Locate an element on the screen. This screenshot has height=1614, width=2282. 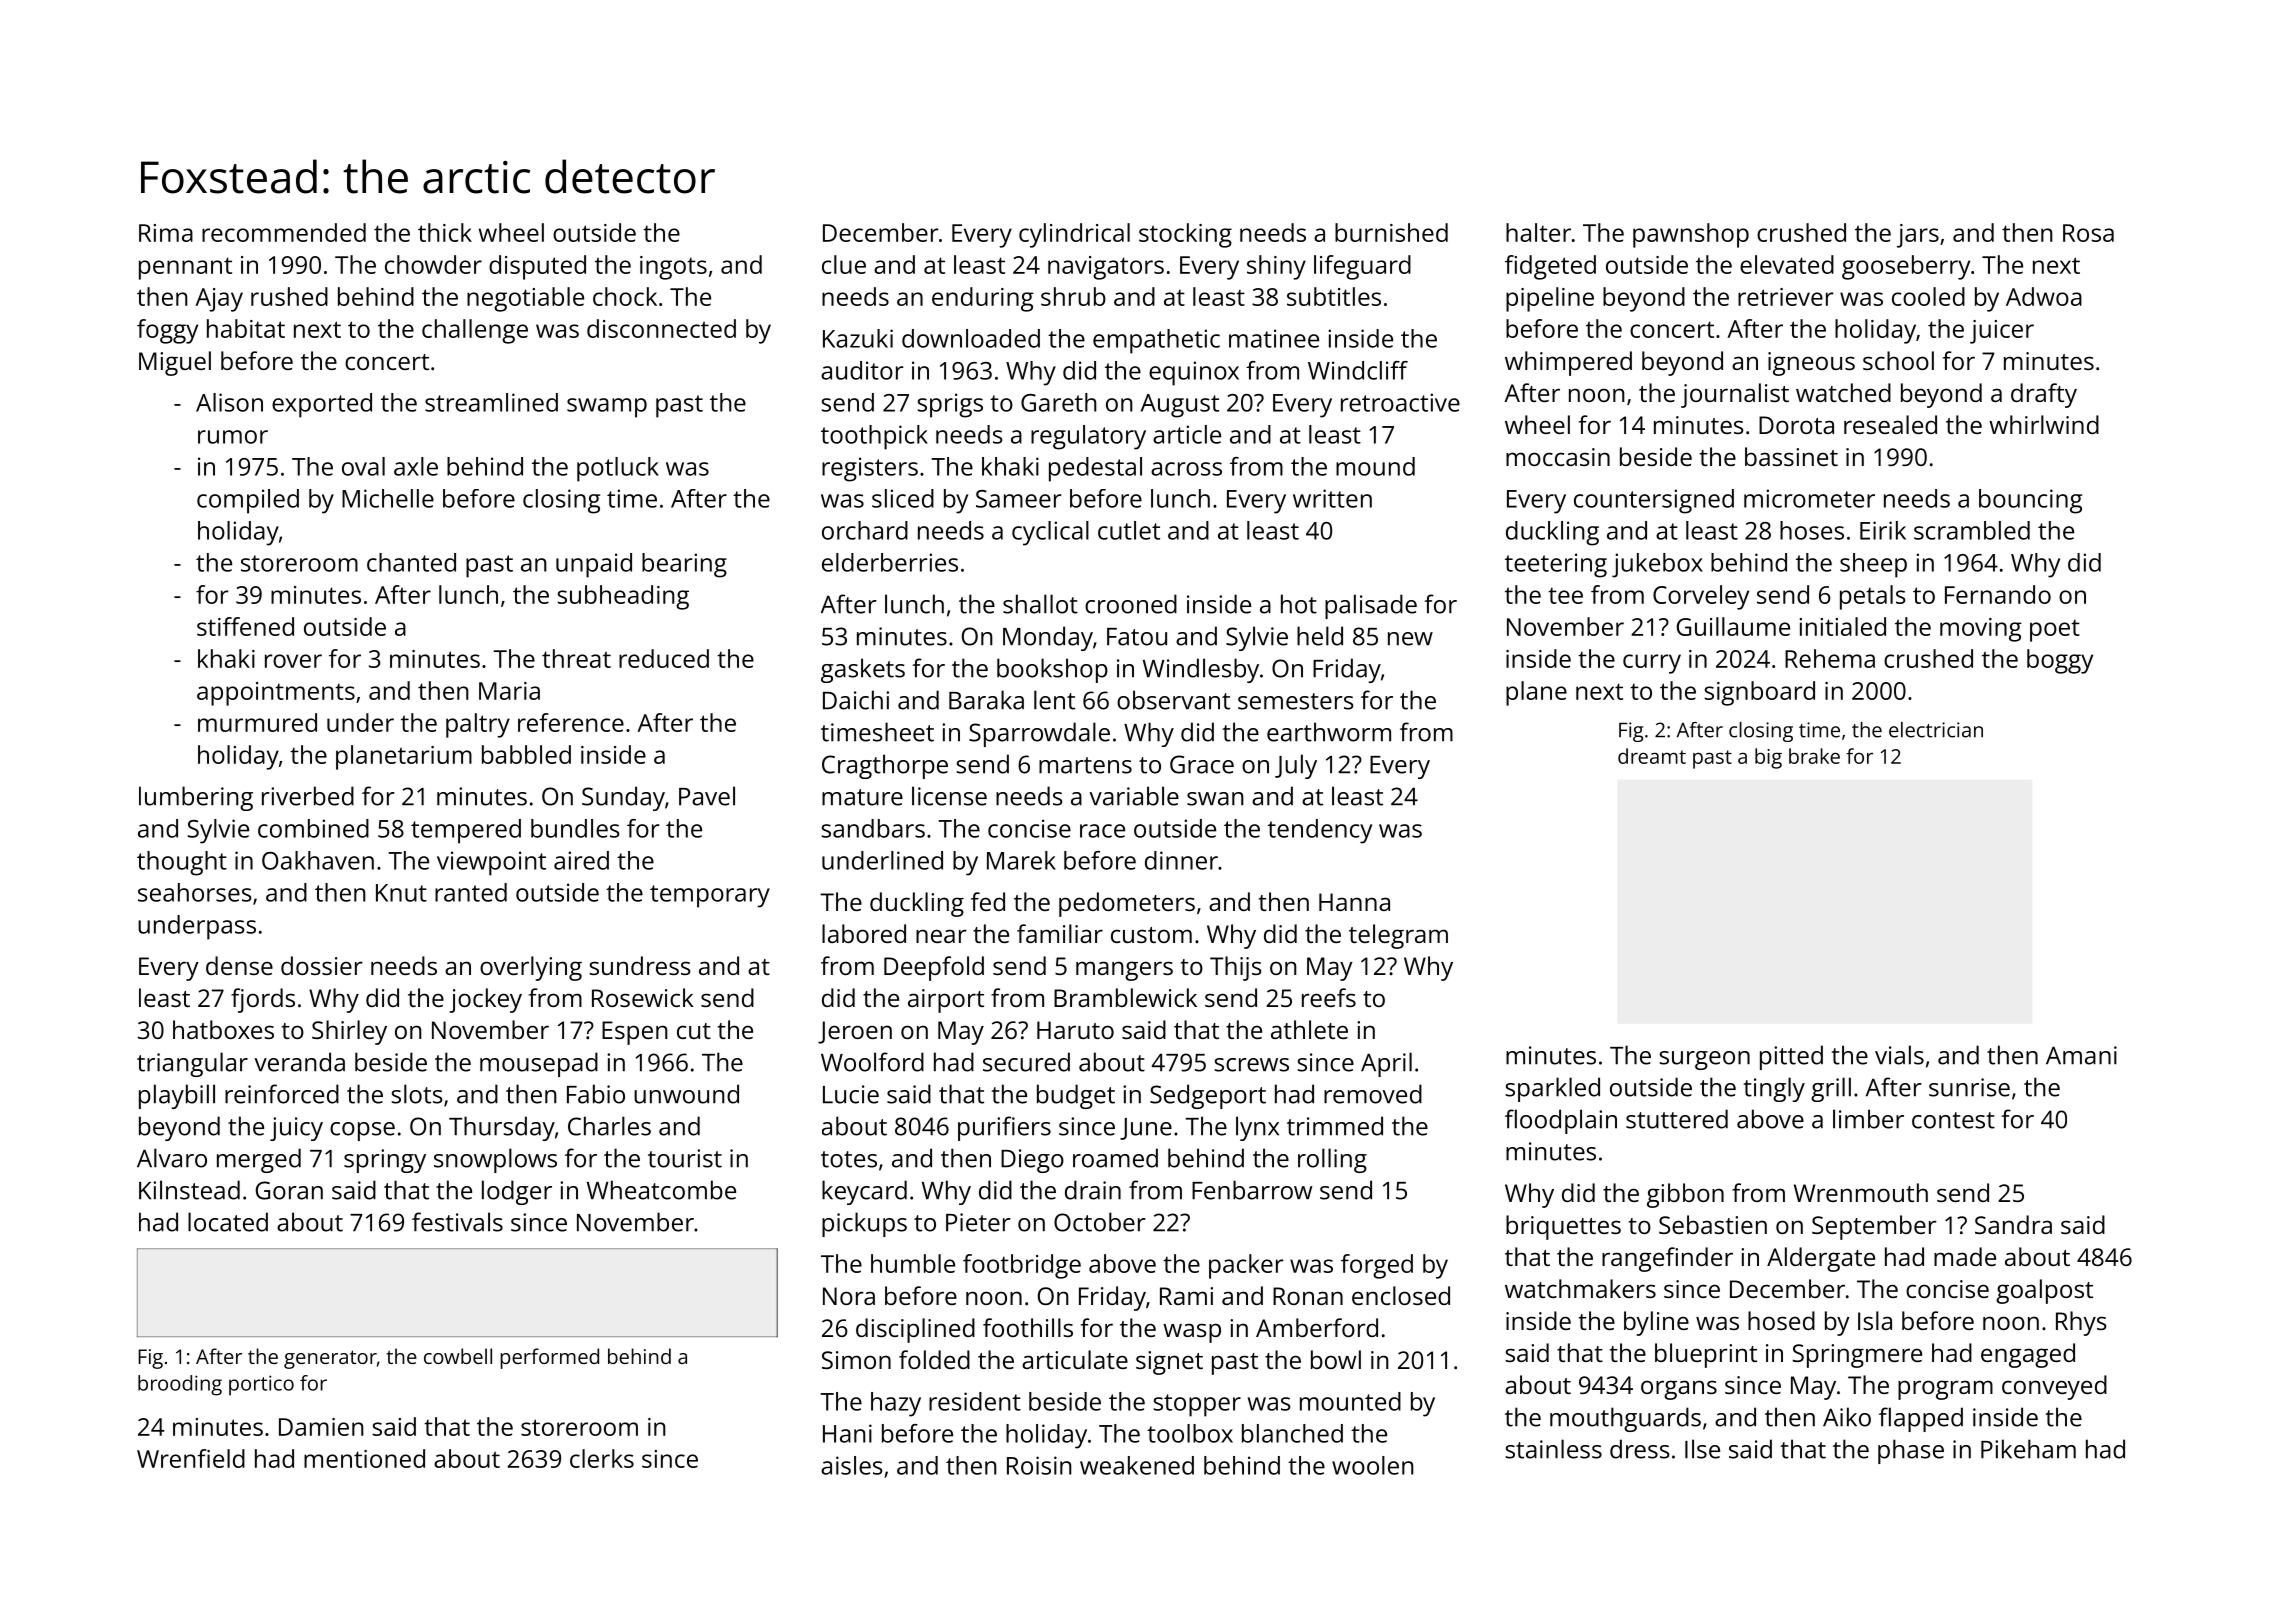
reefs is located at coordinates (1329, 997).
